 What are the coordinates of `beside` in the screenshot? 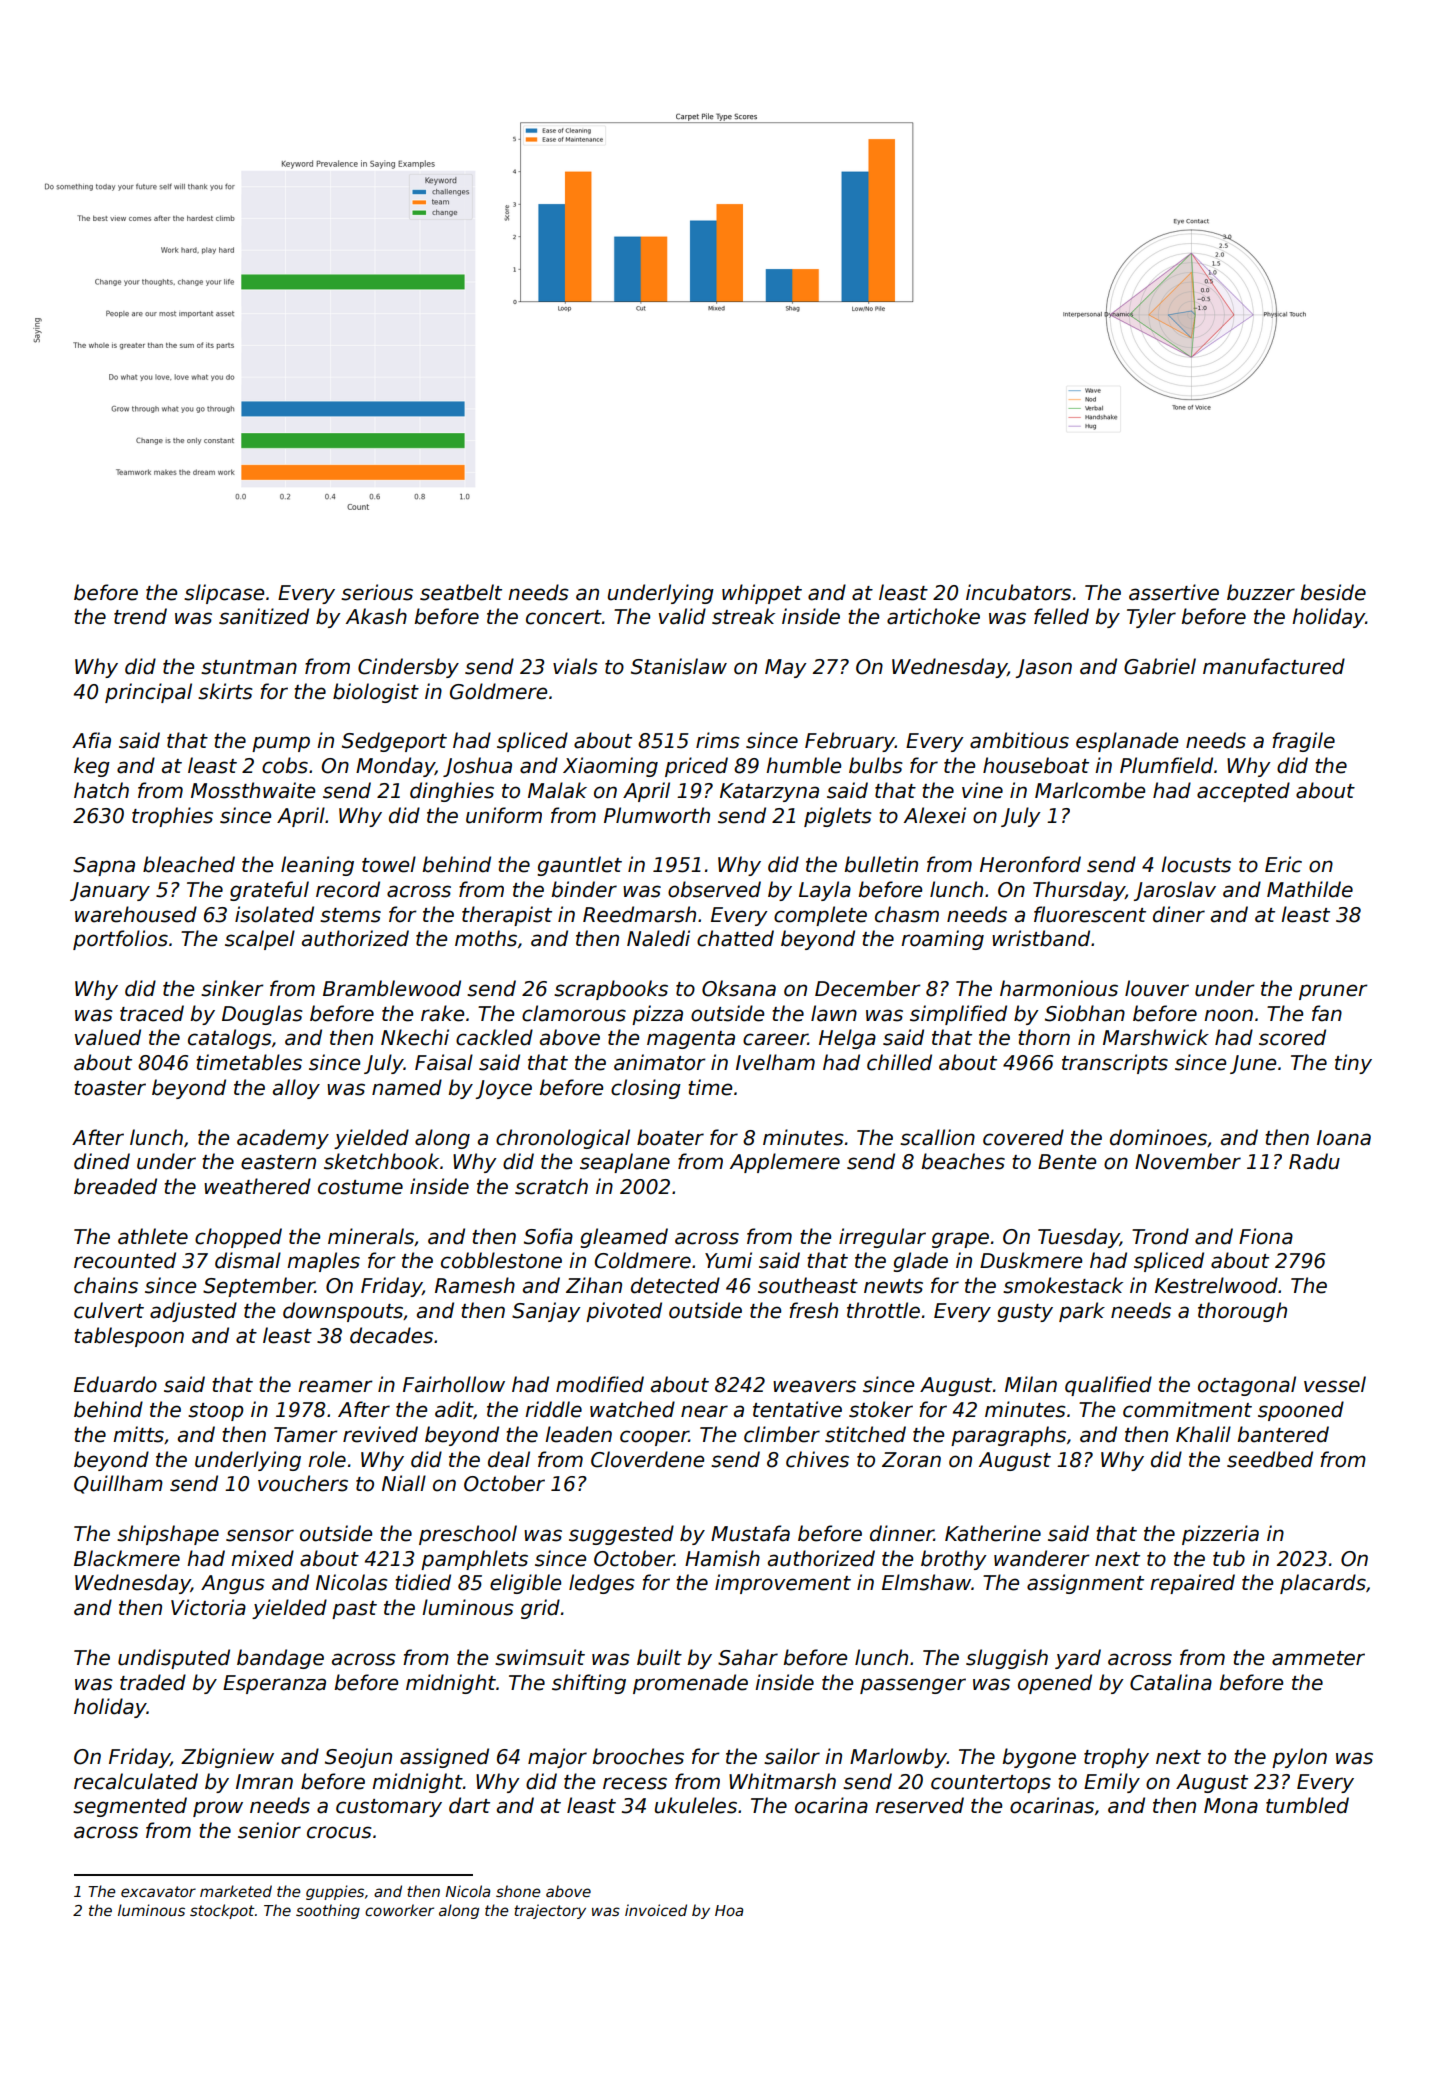 It's located at (1333, 592).
